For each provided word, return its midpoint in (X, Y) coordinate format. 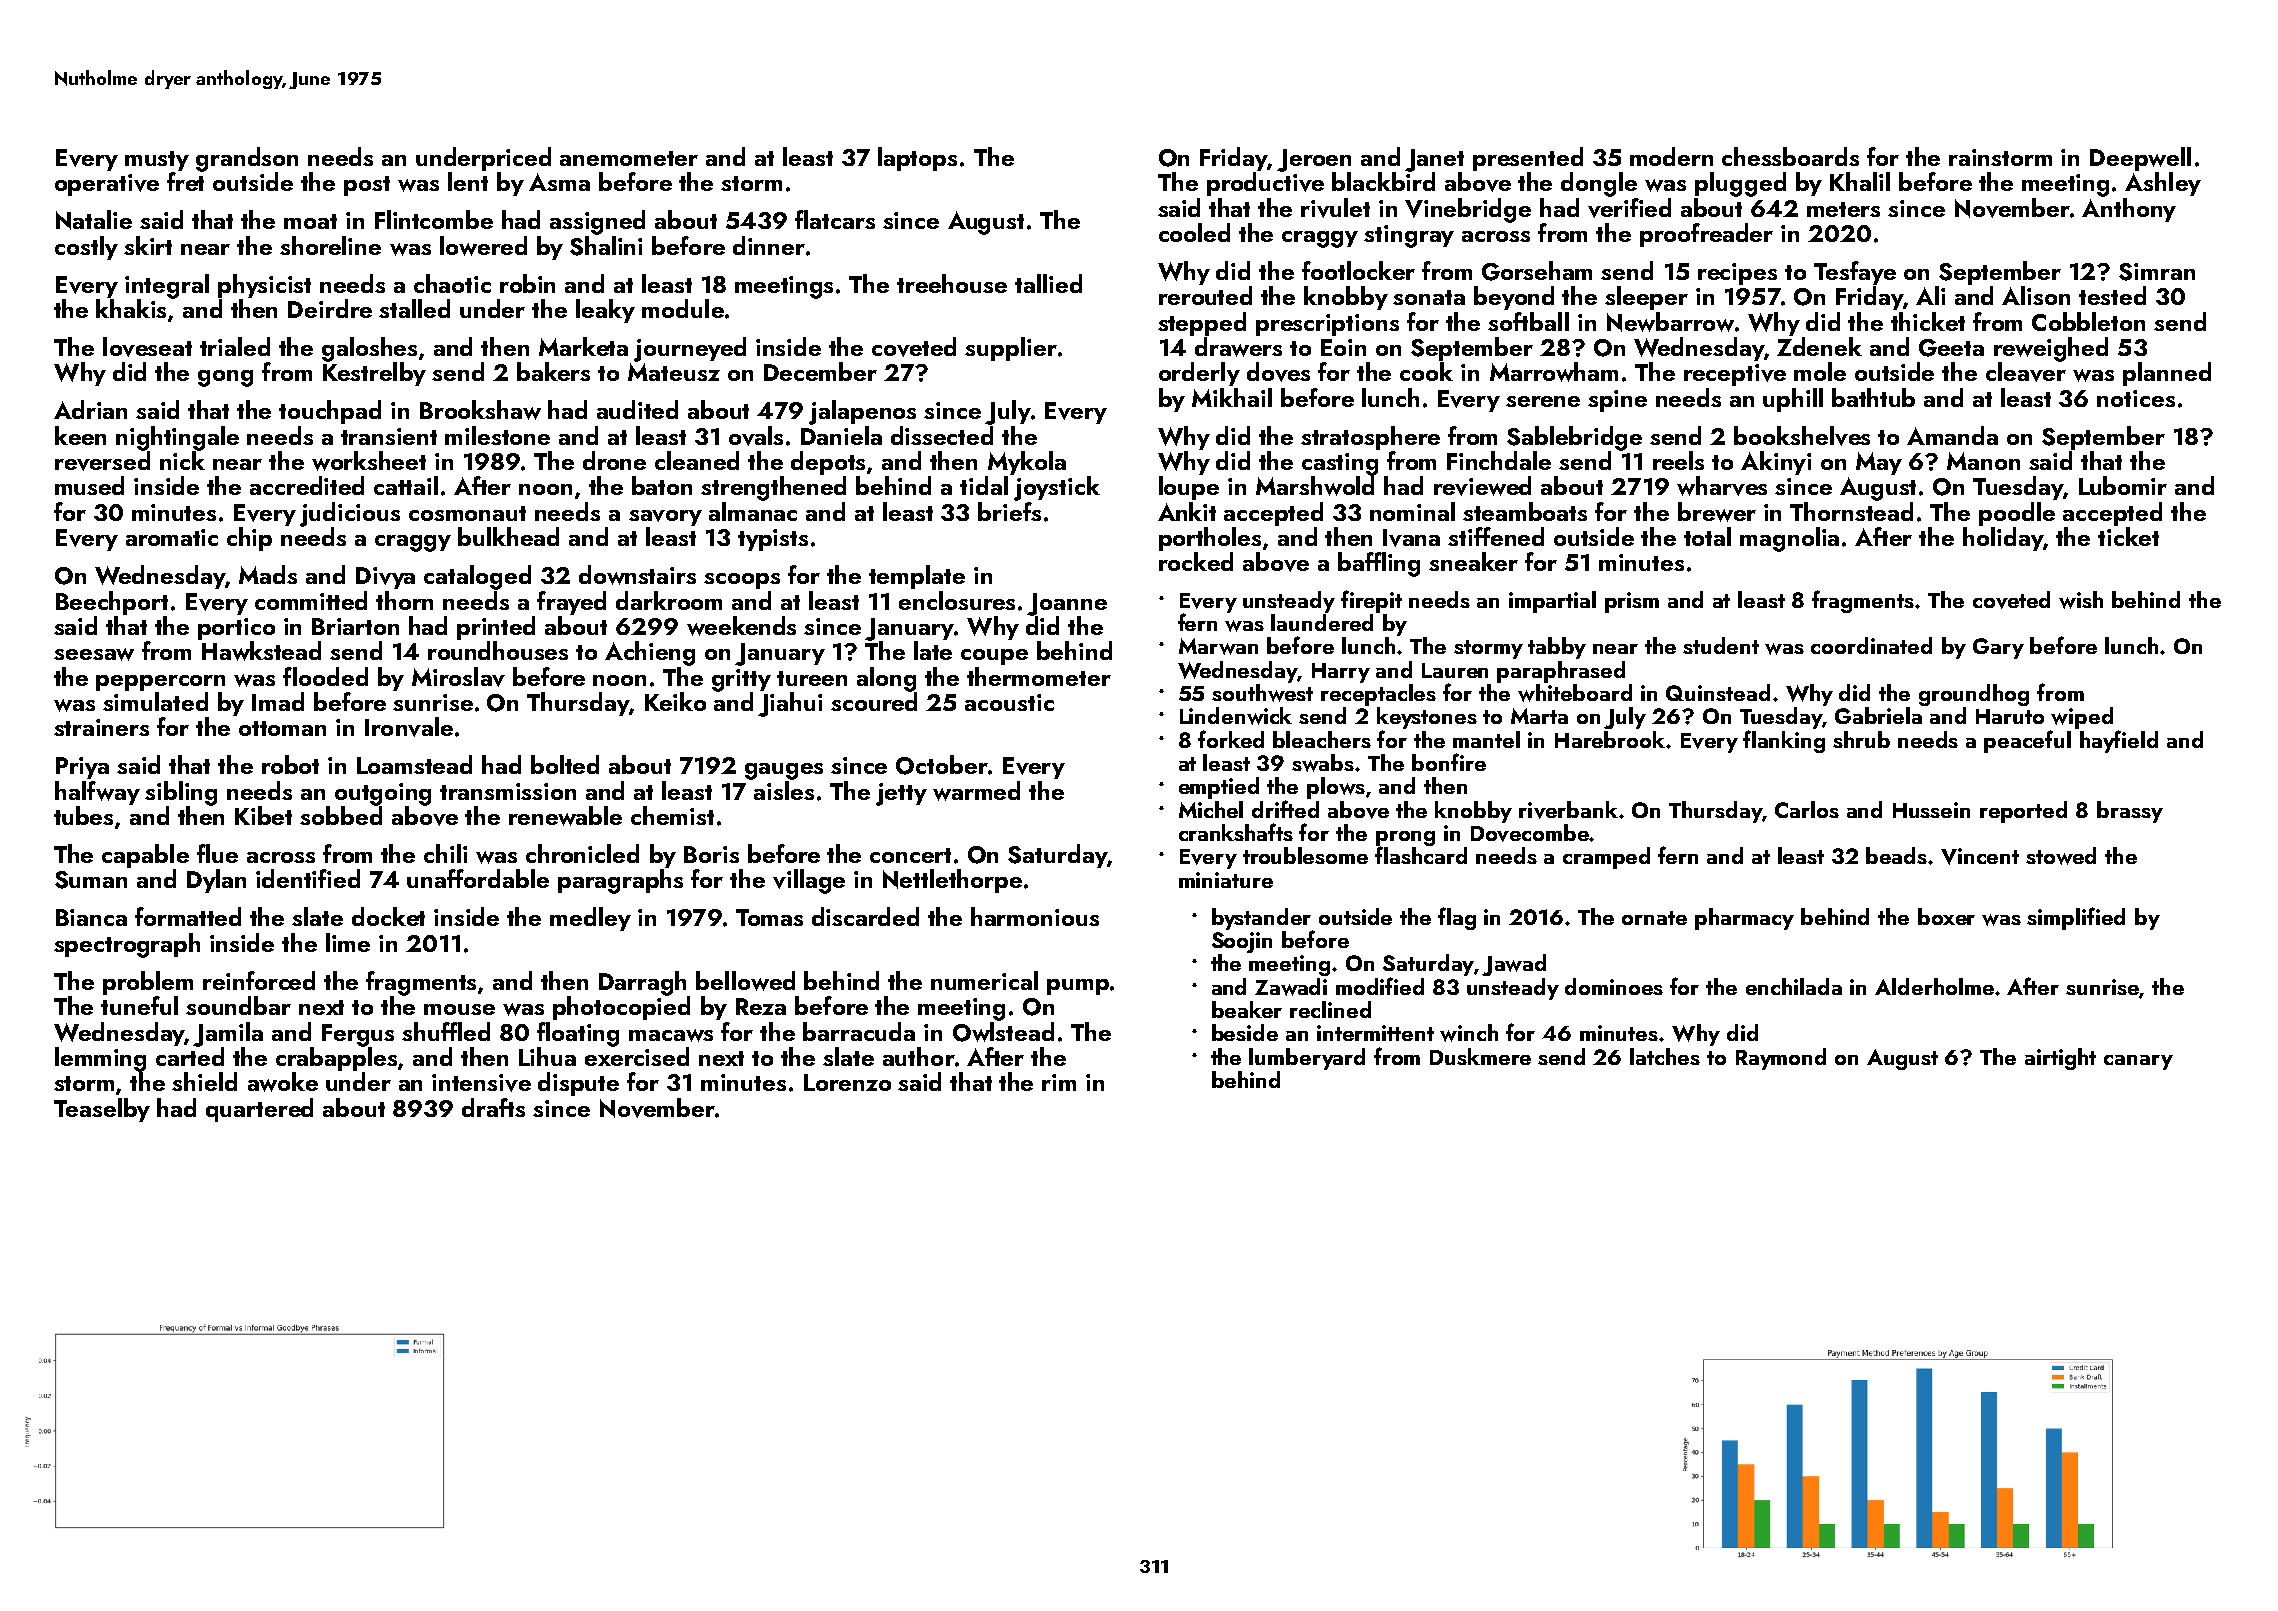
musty (157, 161)
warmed (976, 791)
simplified (2076, 918)
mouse (459, 1009)
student (1721, 645)
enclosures (957, 600)
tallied (1048, 283)
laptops (917, 159)
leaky (605, 311)
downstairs (637, 575)
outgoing (383, 794)
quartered (259, 1110)
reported (2023, 812)
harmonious (1035, 916)
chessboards (1790, 156)
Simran (2157, 272)
